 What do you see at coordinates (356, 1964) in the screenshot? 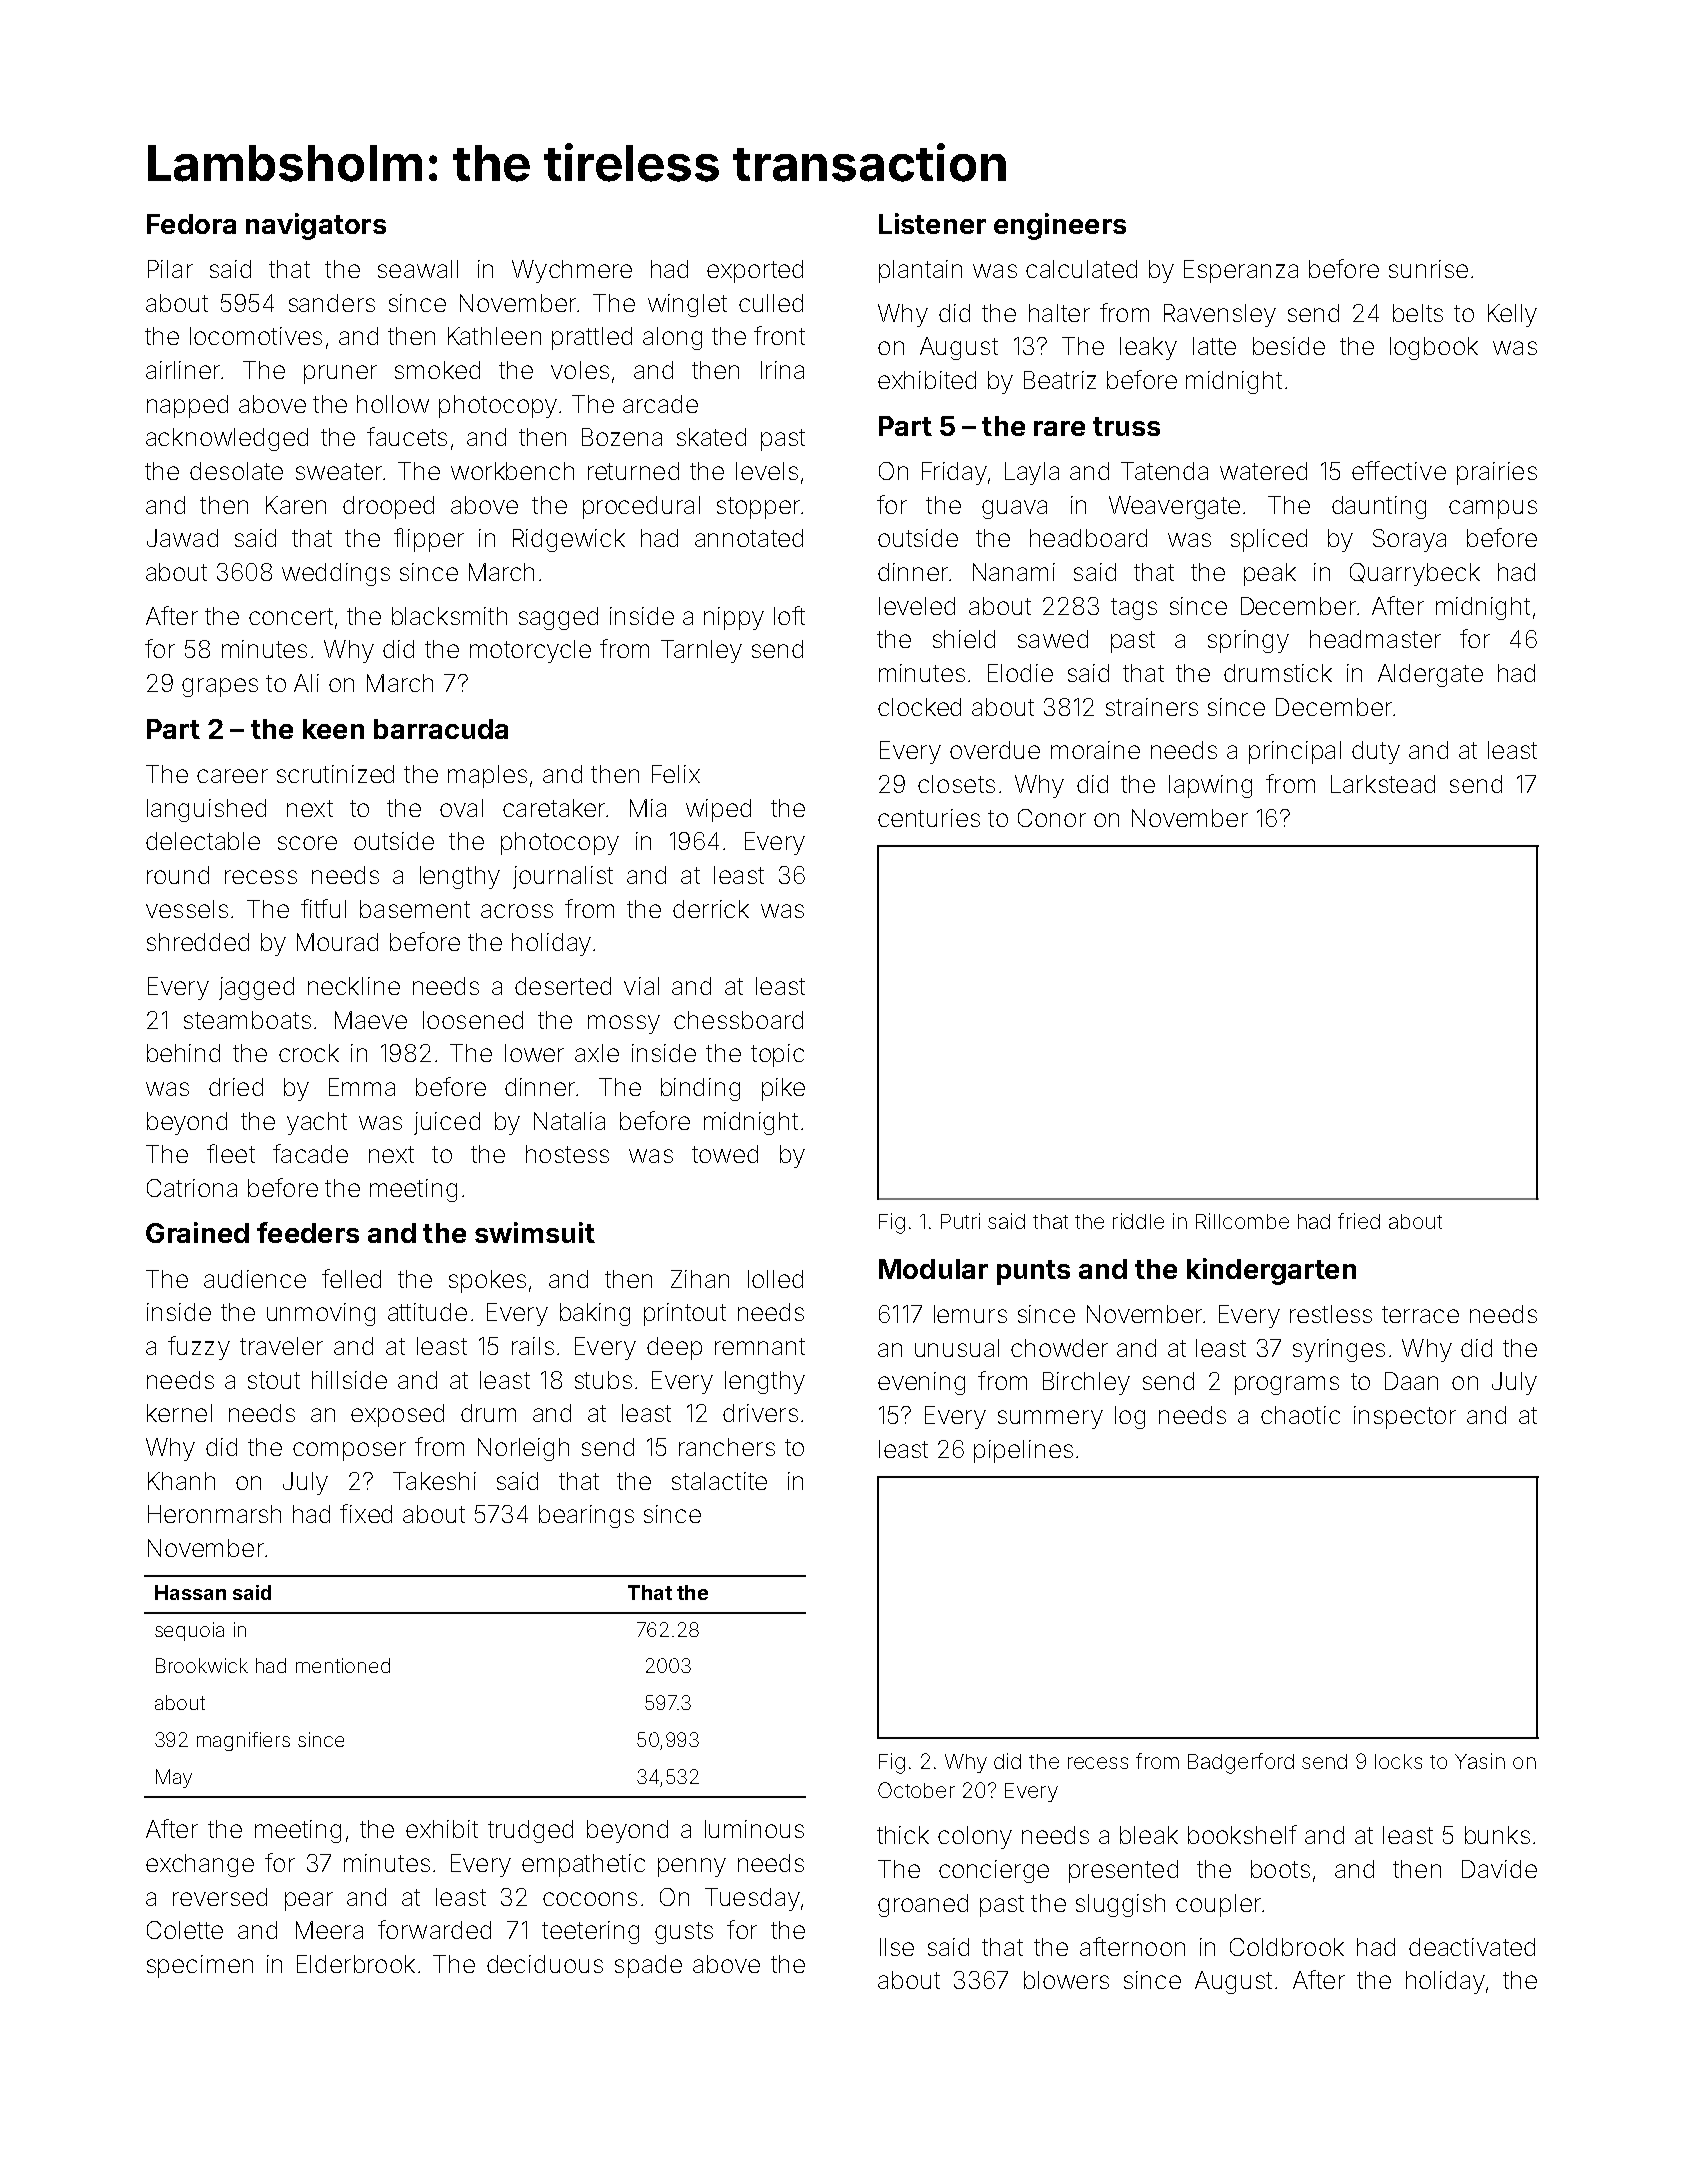
I see `Elderbrook` at bounding box center [356, 1964].
